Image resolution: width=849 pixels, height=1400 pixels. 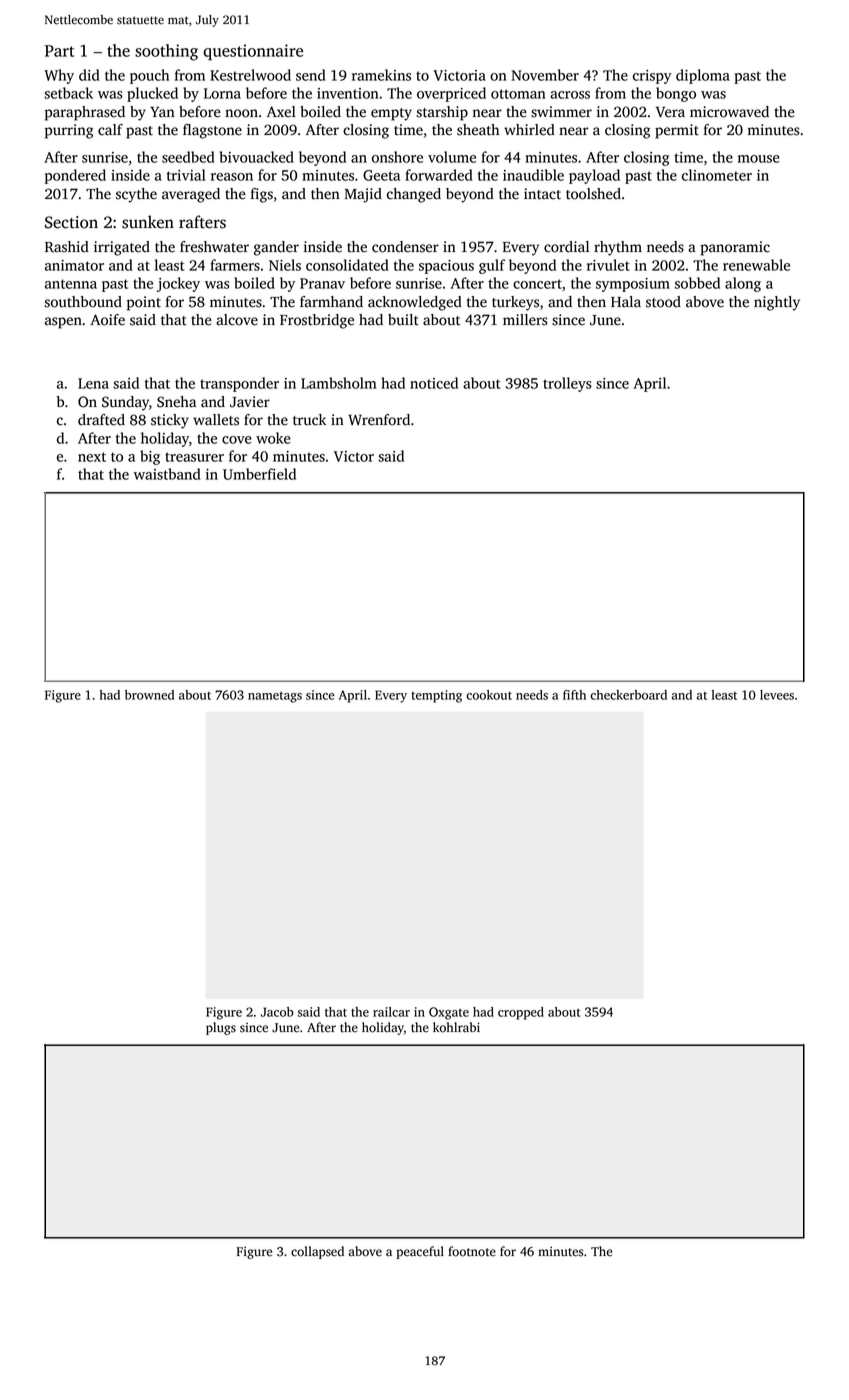 I want to click on rivulet, so click(x=608, y=265).
